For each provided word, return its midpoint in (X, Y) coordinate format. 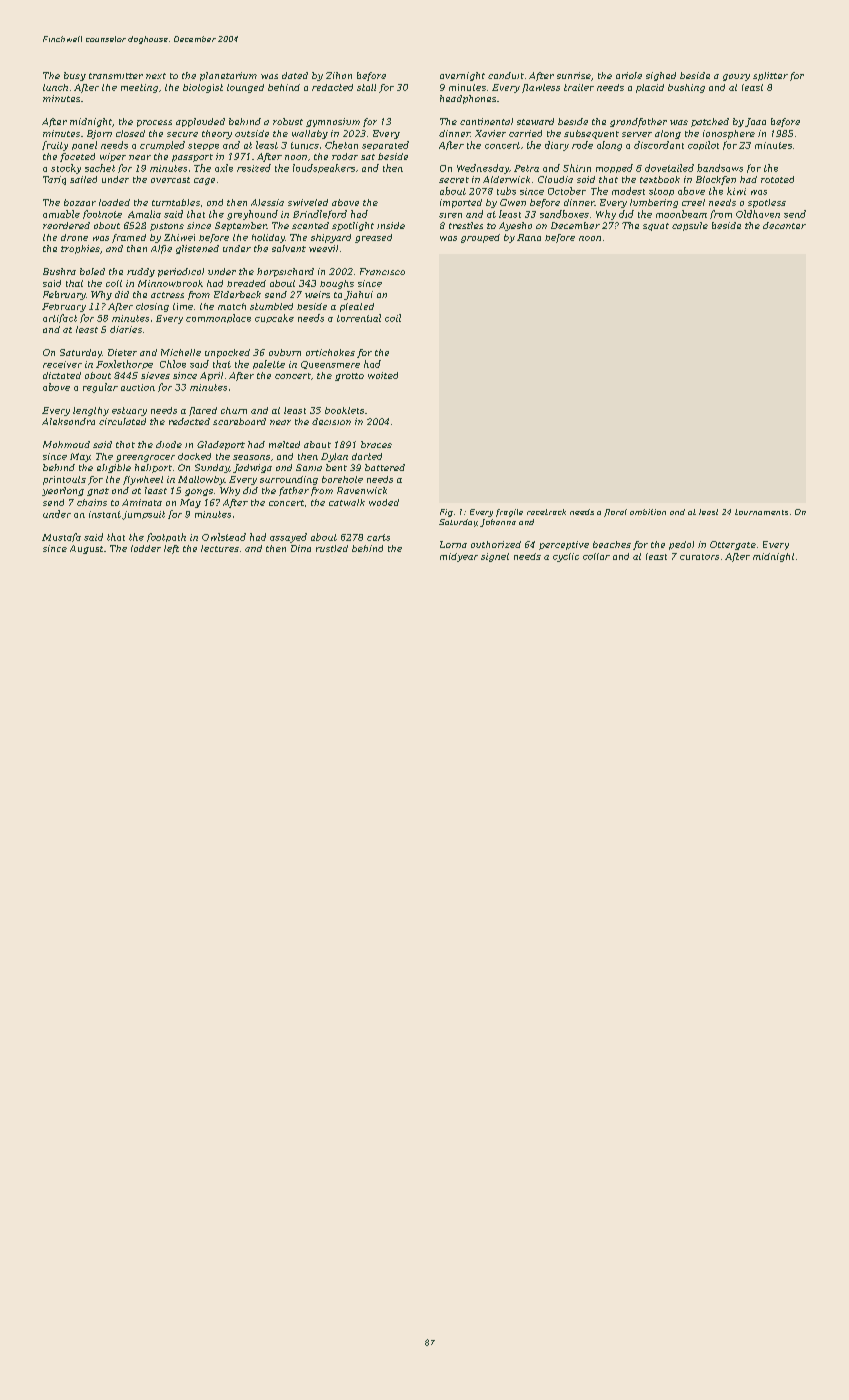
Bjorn (99, 134)
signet (495, 557)
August (86, 549)
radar (345, 156)
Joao (755, 122)
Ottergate (733, 545)
